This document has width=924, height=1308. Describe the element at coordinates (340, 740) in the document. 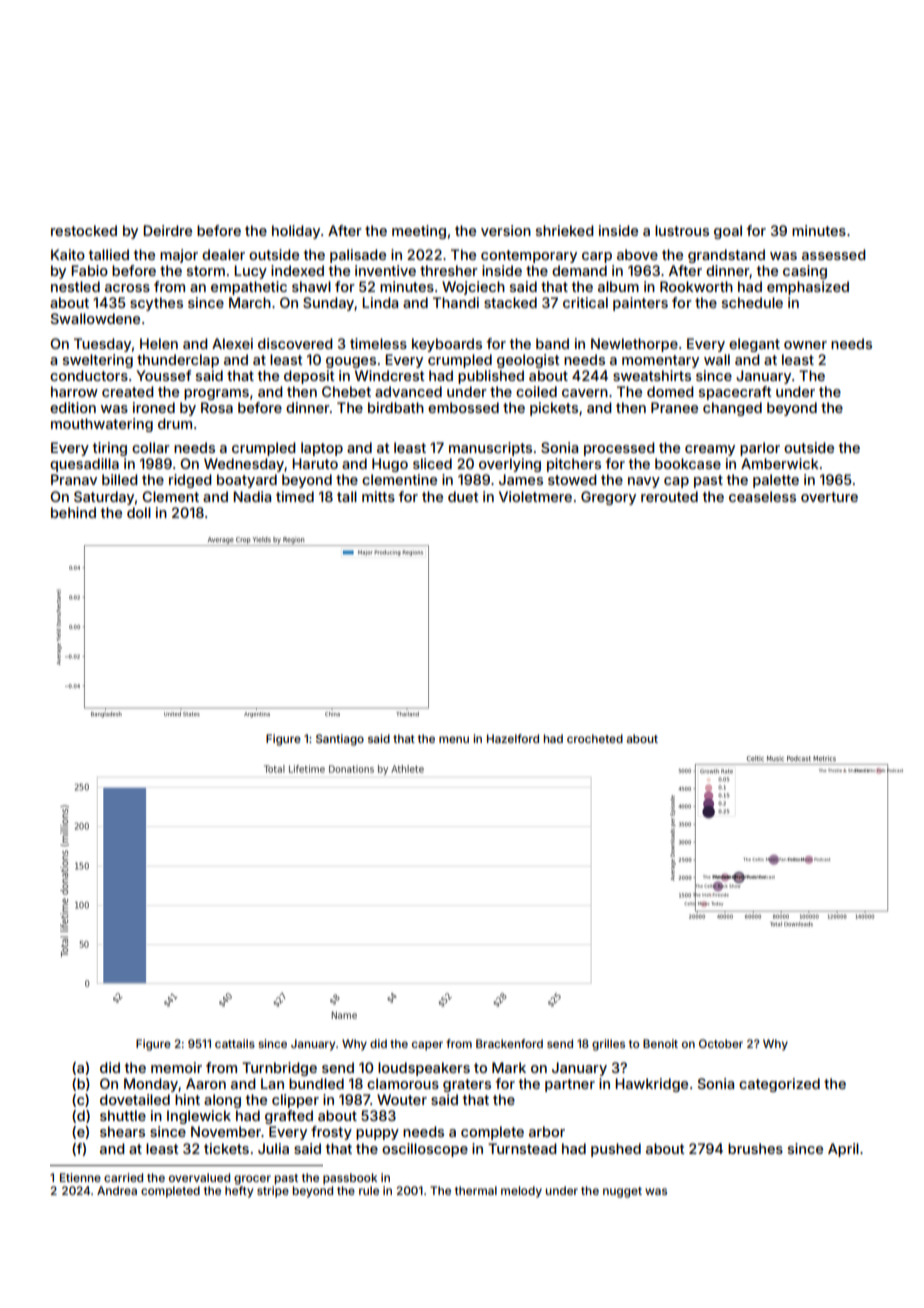

I see `Santiago` at that location.
